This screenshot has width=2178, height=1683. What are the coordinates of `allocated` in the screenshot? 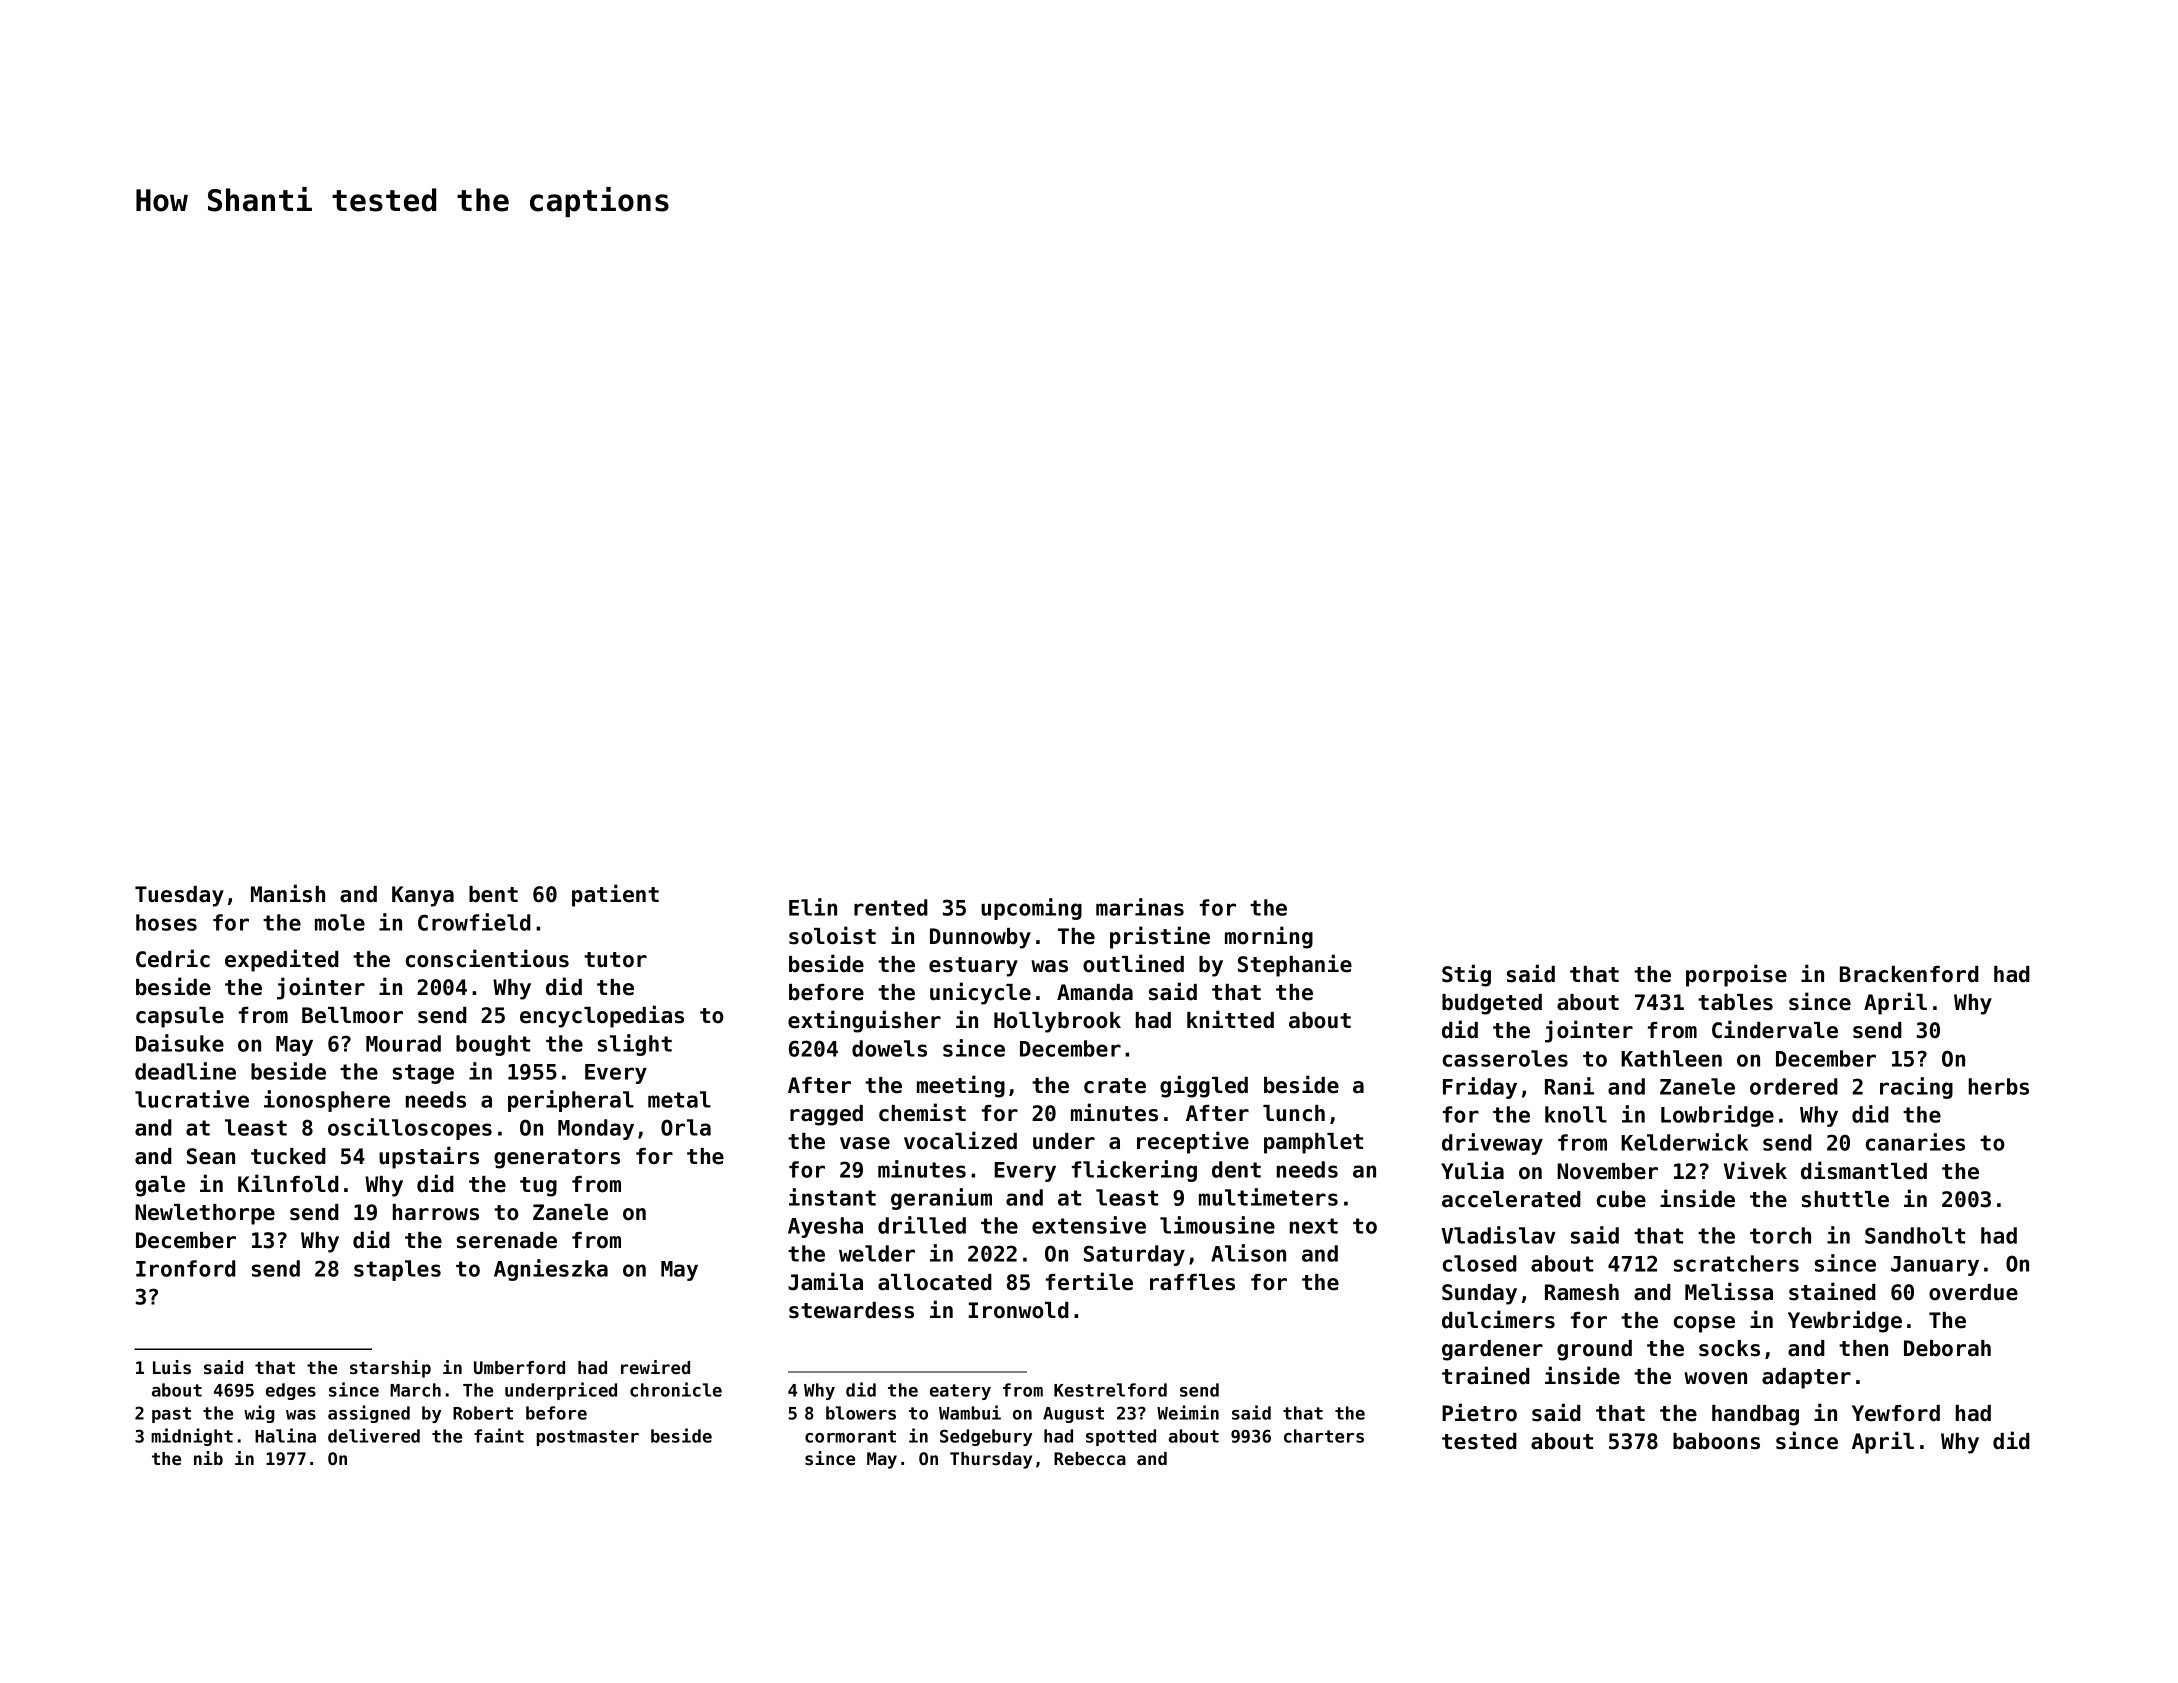 It's located at (935, 1282).
